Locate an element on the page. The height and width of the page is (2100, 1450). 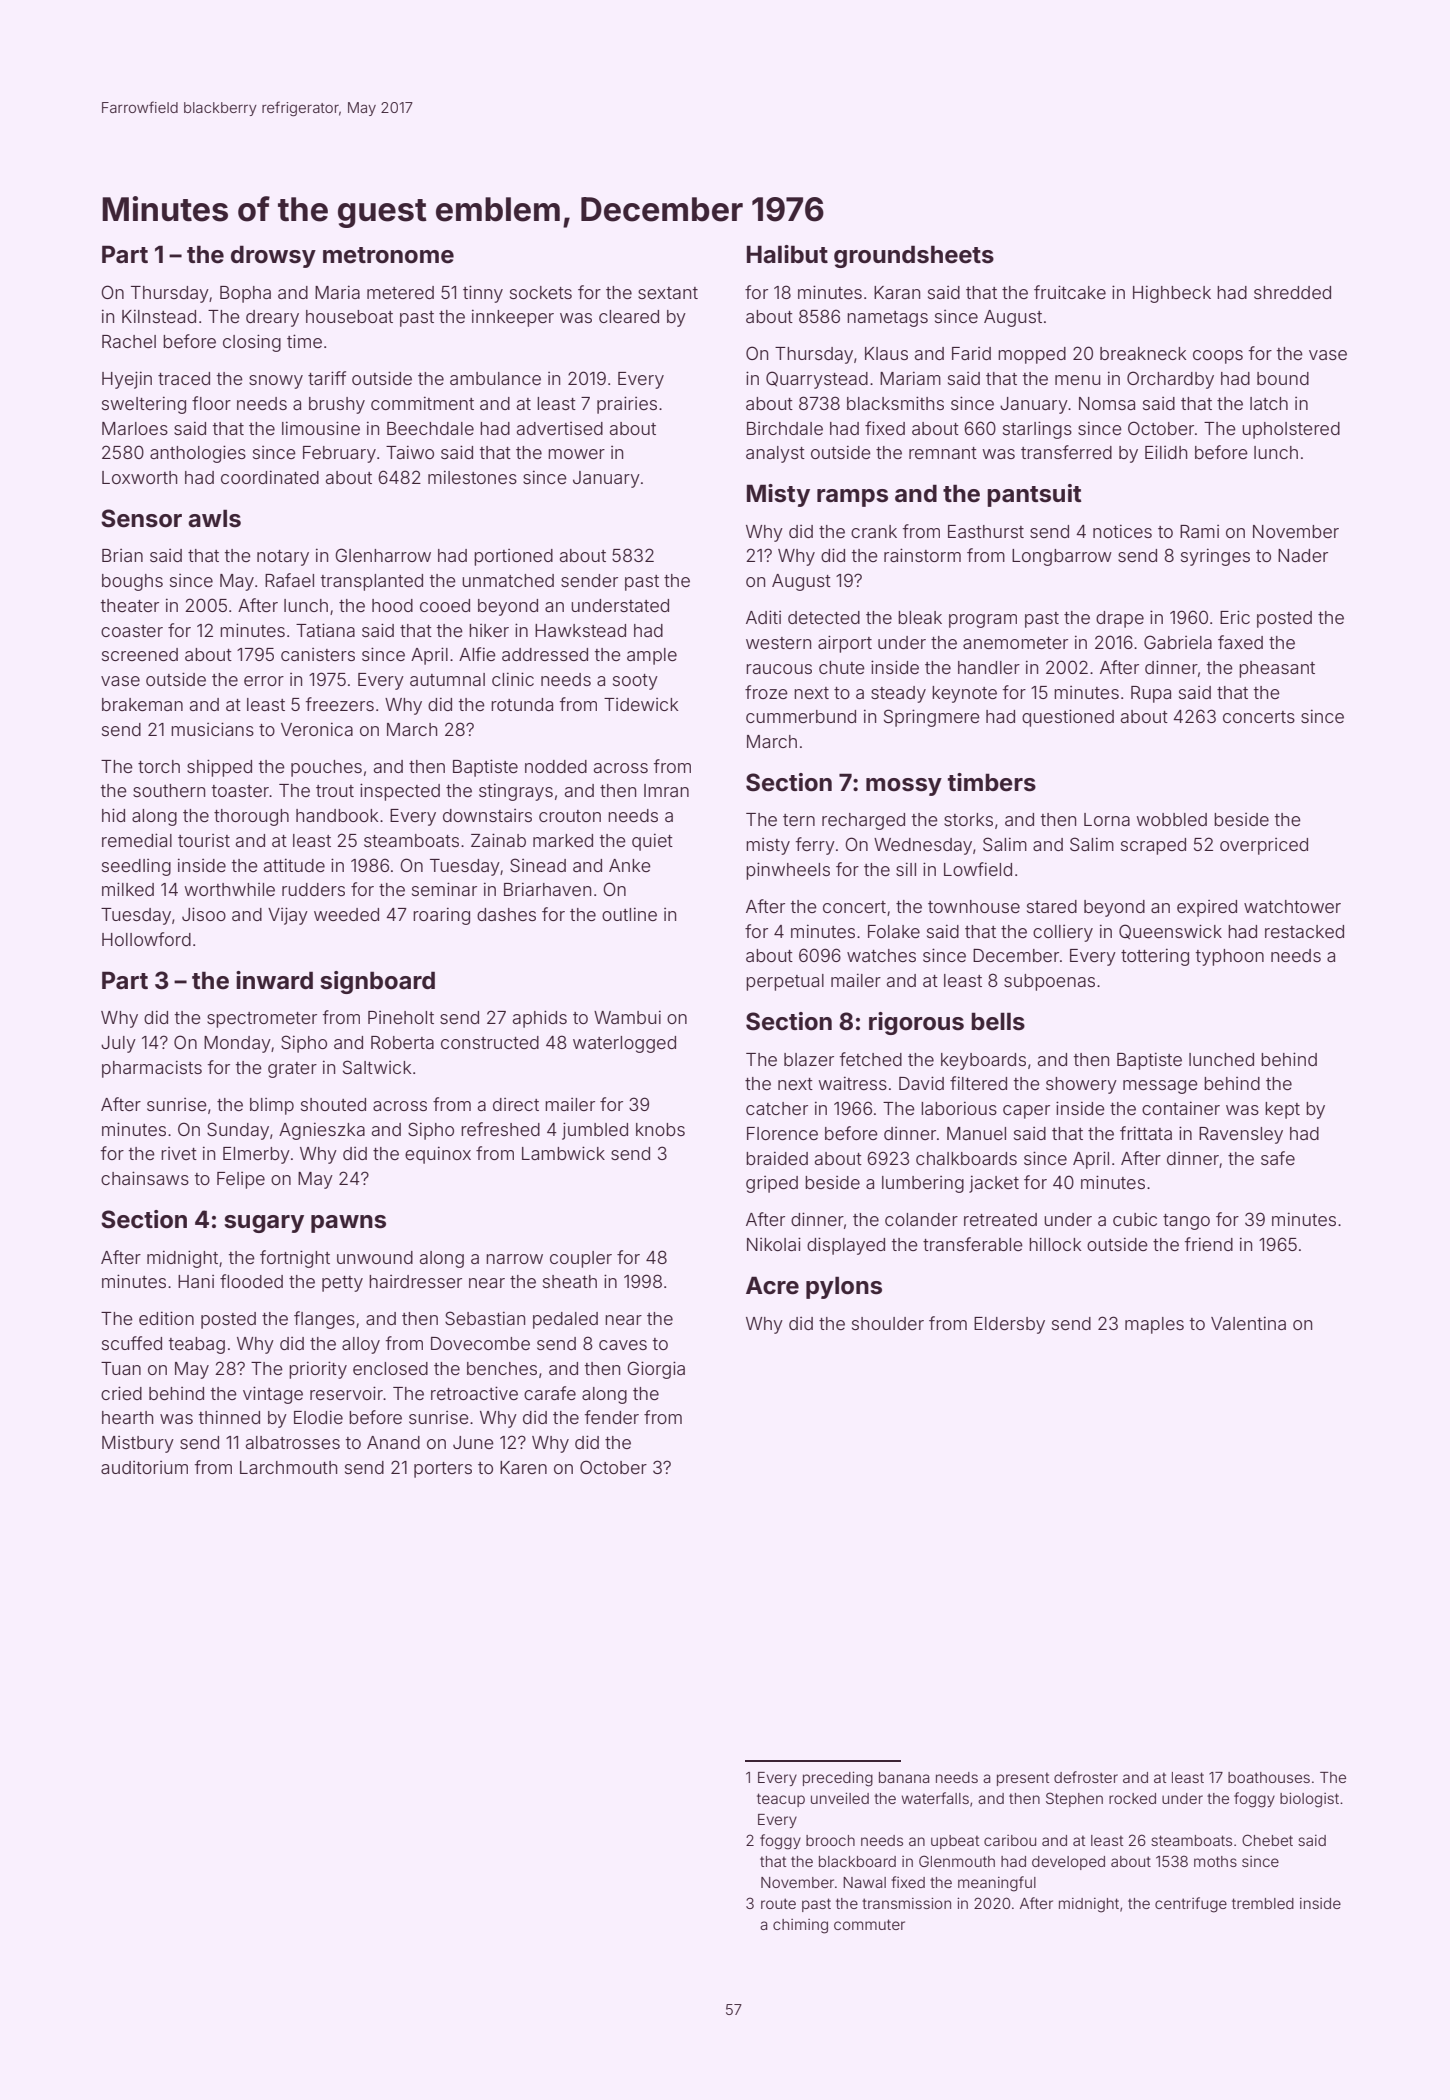
Halibut is located at coordinates (787, 254).
